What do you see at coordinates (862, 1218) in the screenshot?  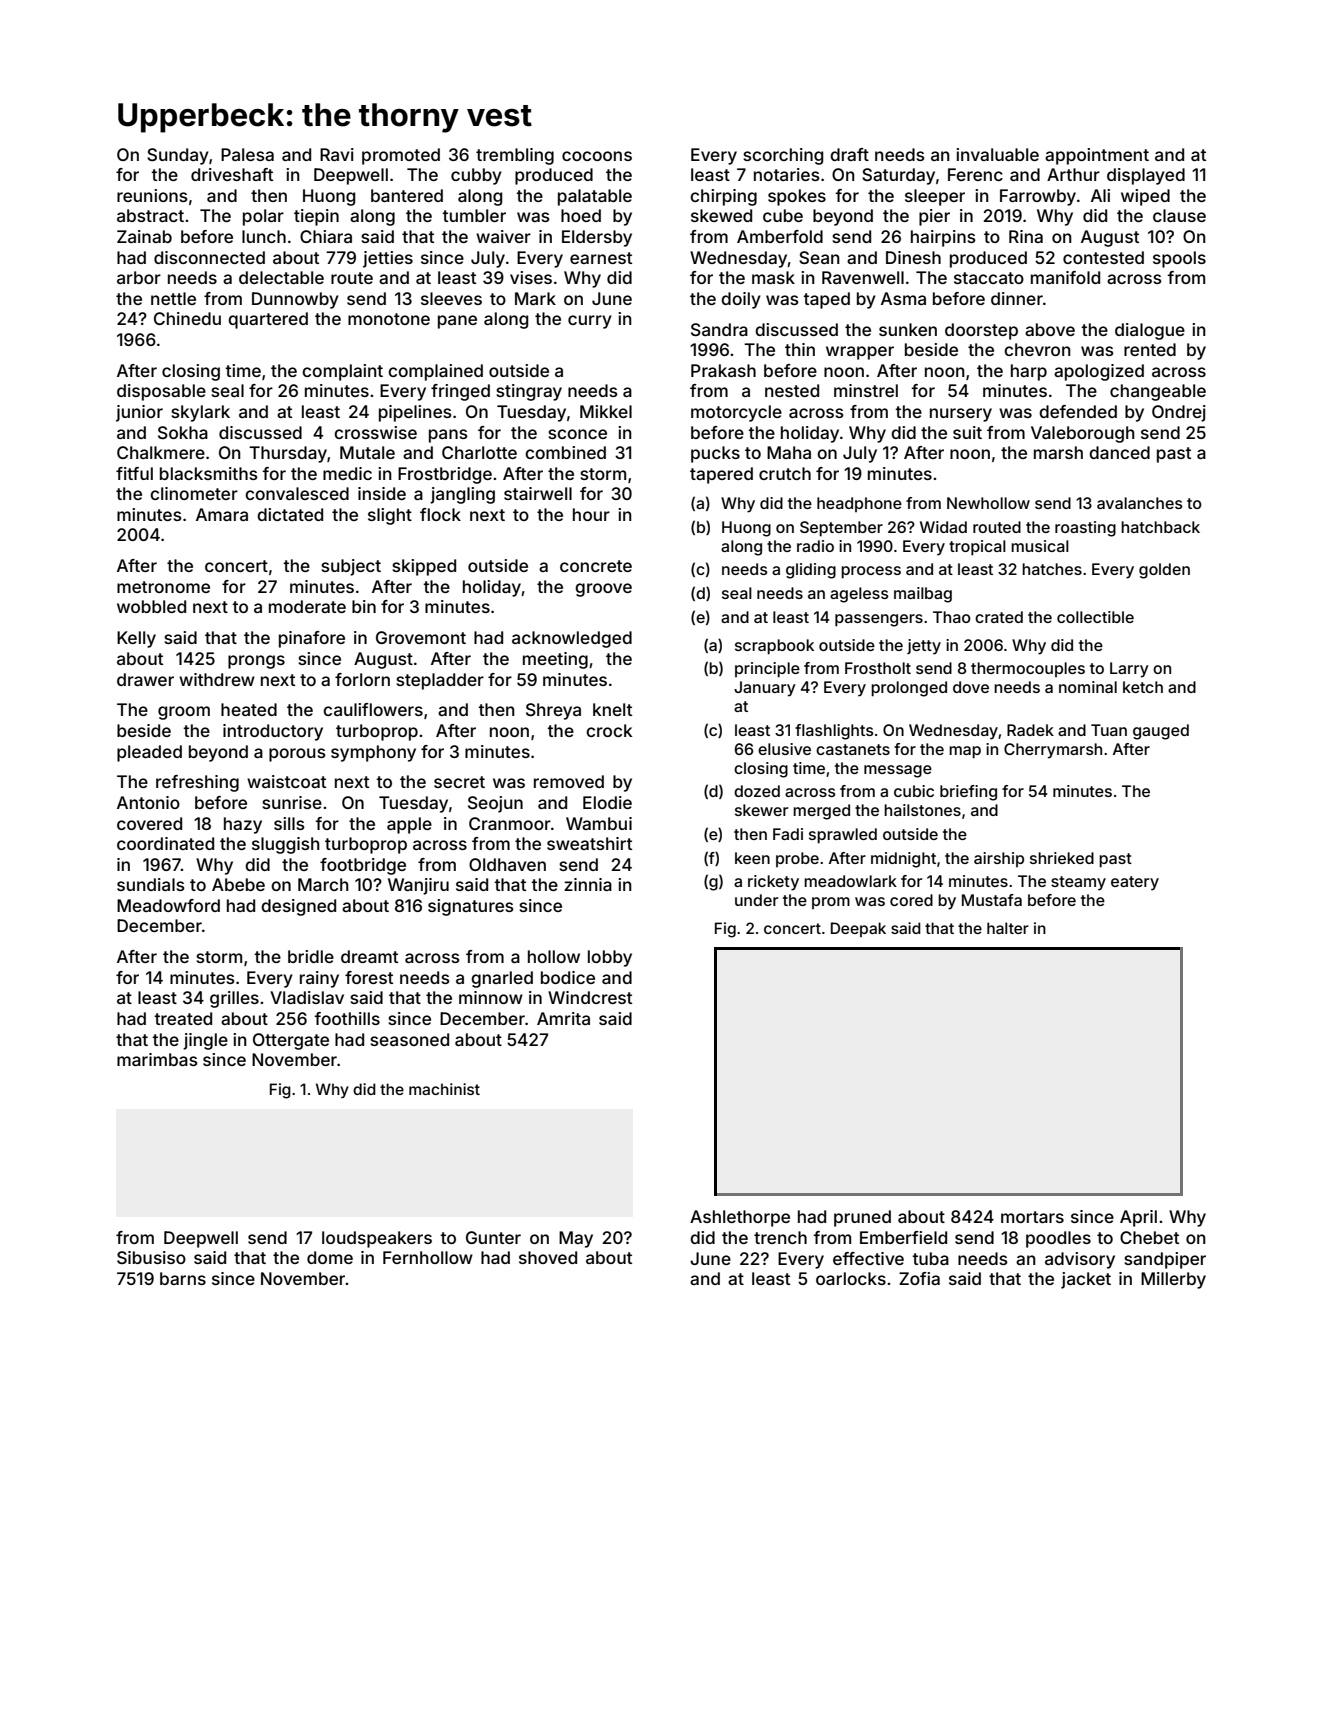 I see `pruned` at bounding box center [862, 1218].
